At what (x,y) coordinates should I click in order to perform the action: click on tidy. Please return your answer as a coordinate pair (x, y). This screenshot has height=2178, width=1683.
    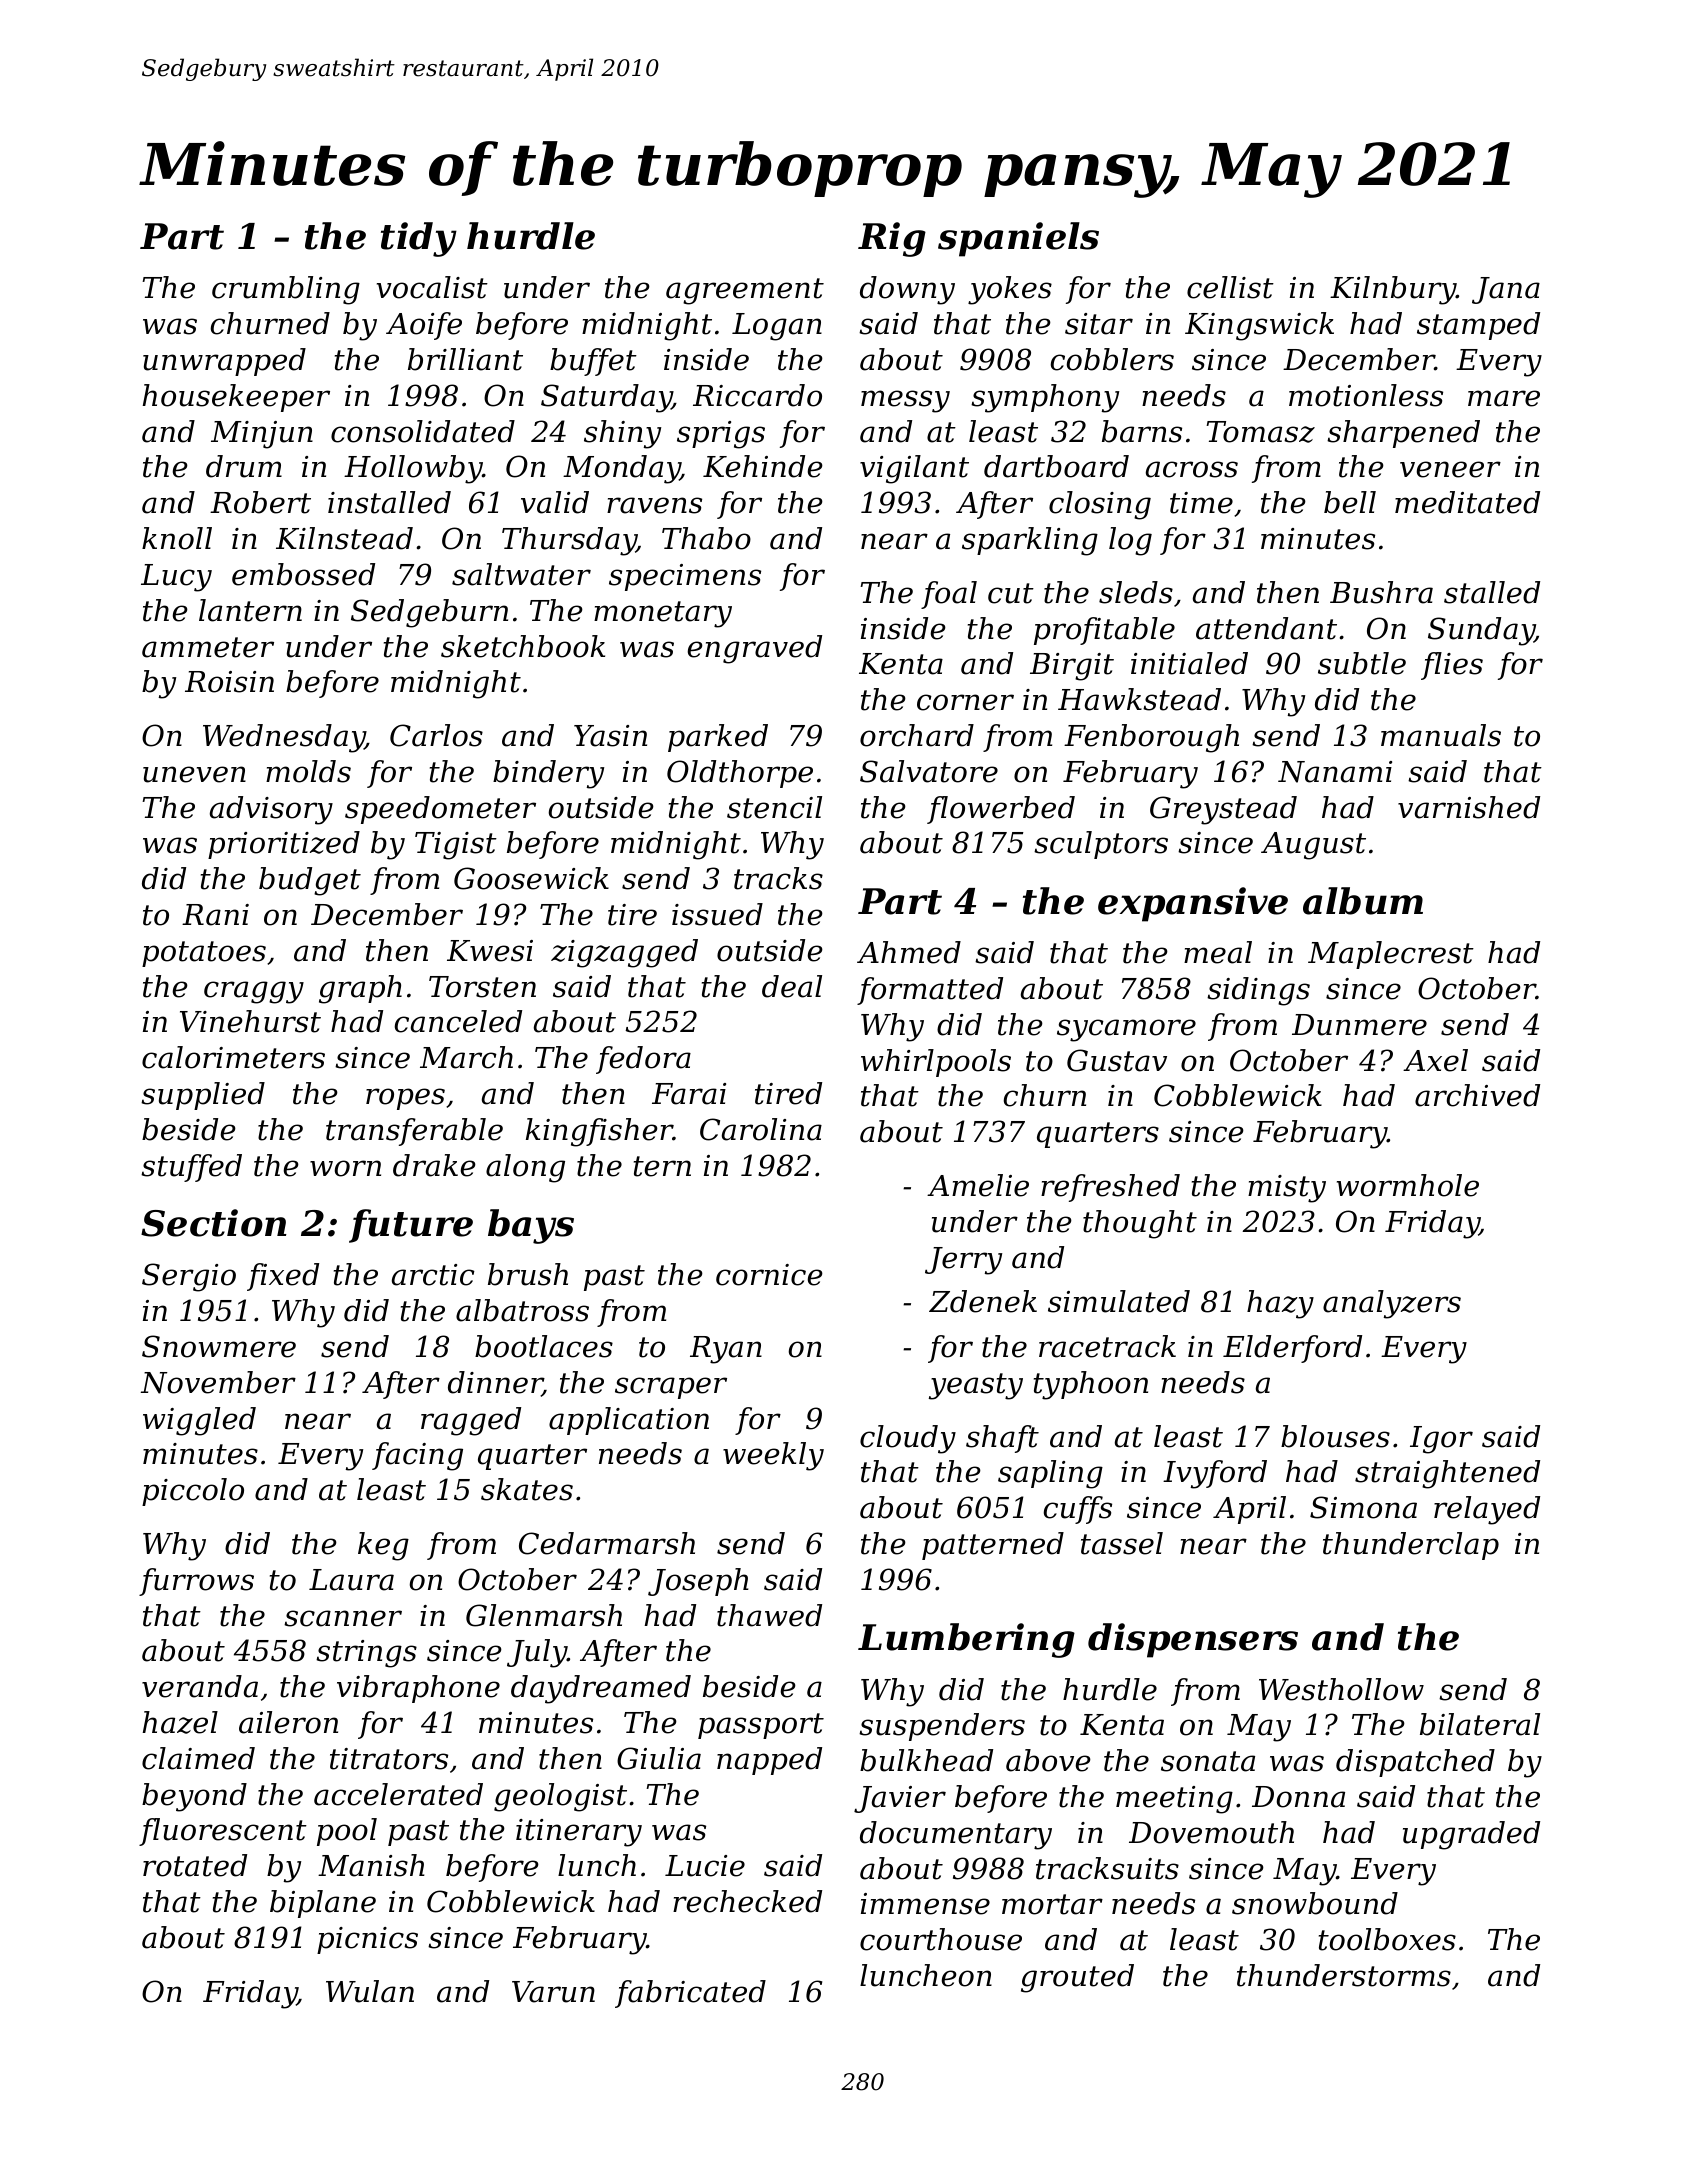
    Looking at the image, I should click on (419, 239).
